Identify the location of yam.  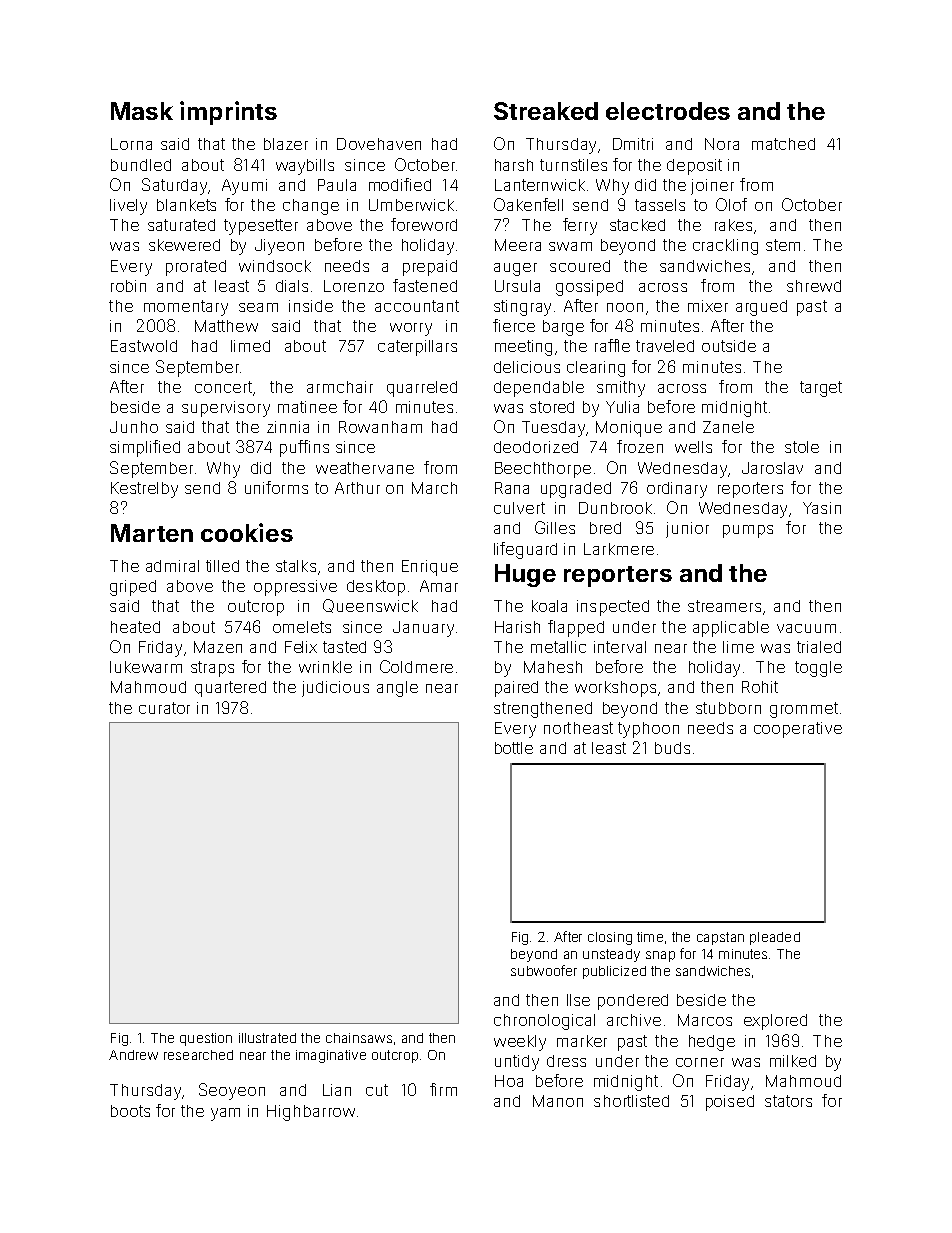
(225, 1114).
